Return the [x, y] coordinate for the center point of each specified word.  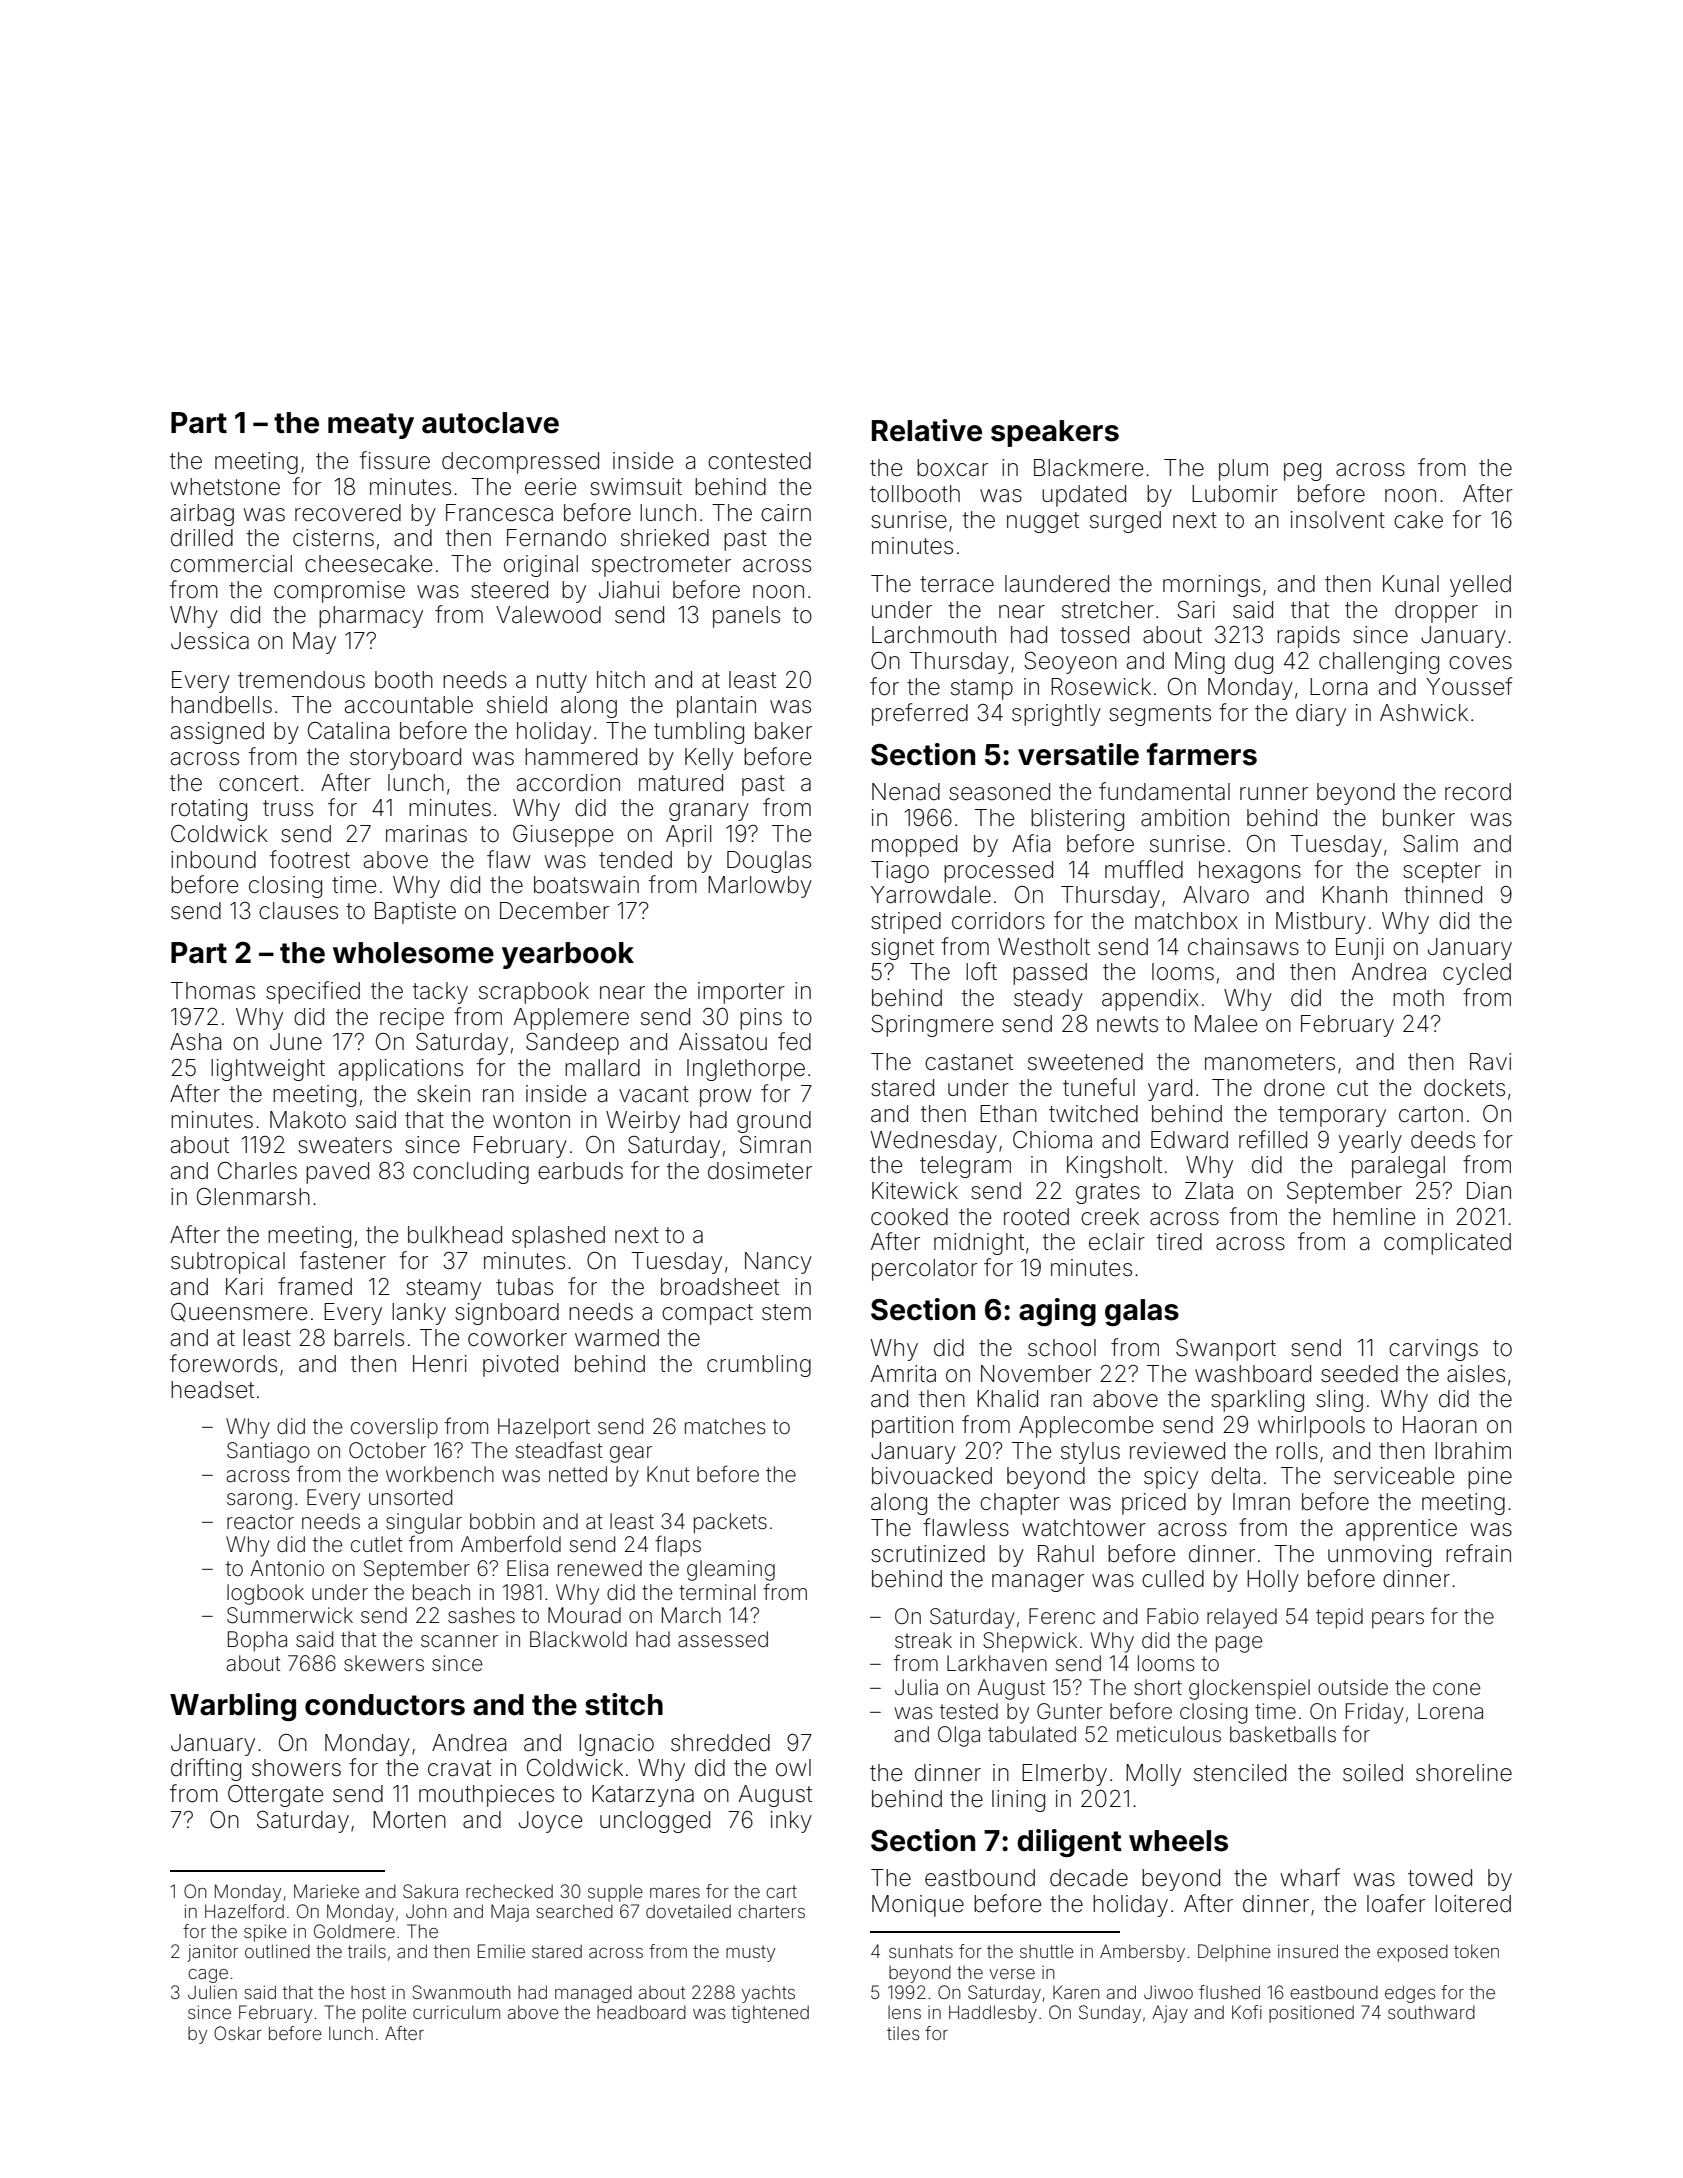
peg [1302, 472]
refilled [1273, 1139]
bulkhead [455, 1235]
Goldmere [354, 1931]
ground [774, 1122]
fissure [395, 460]
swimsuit [636, 487]
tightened [770, 2014]
